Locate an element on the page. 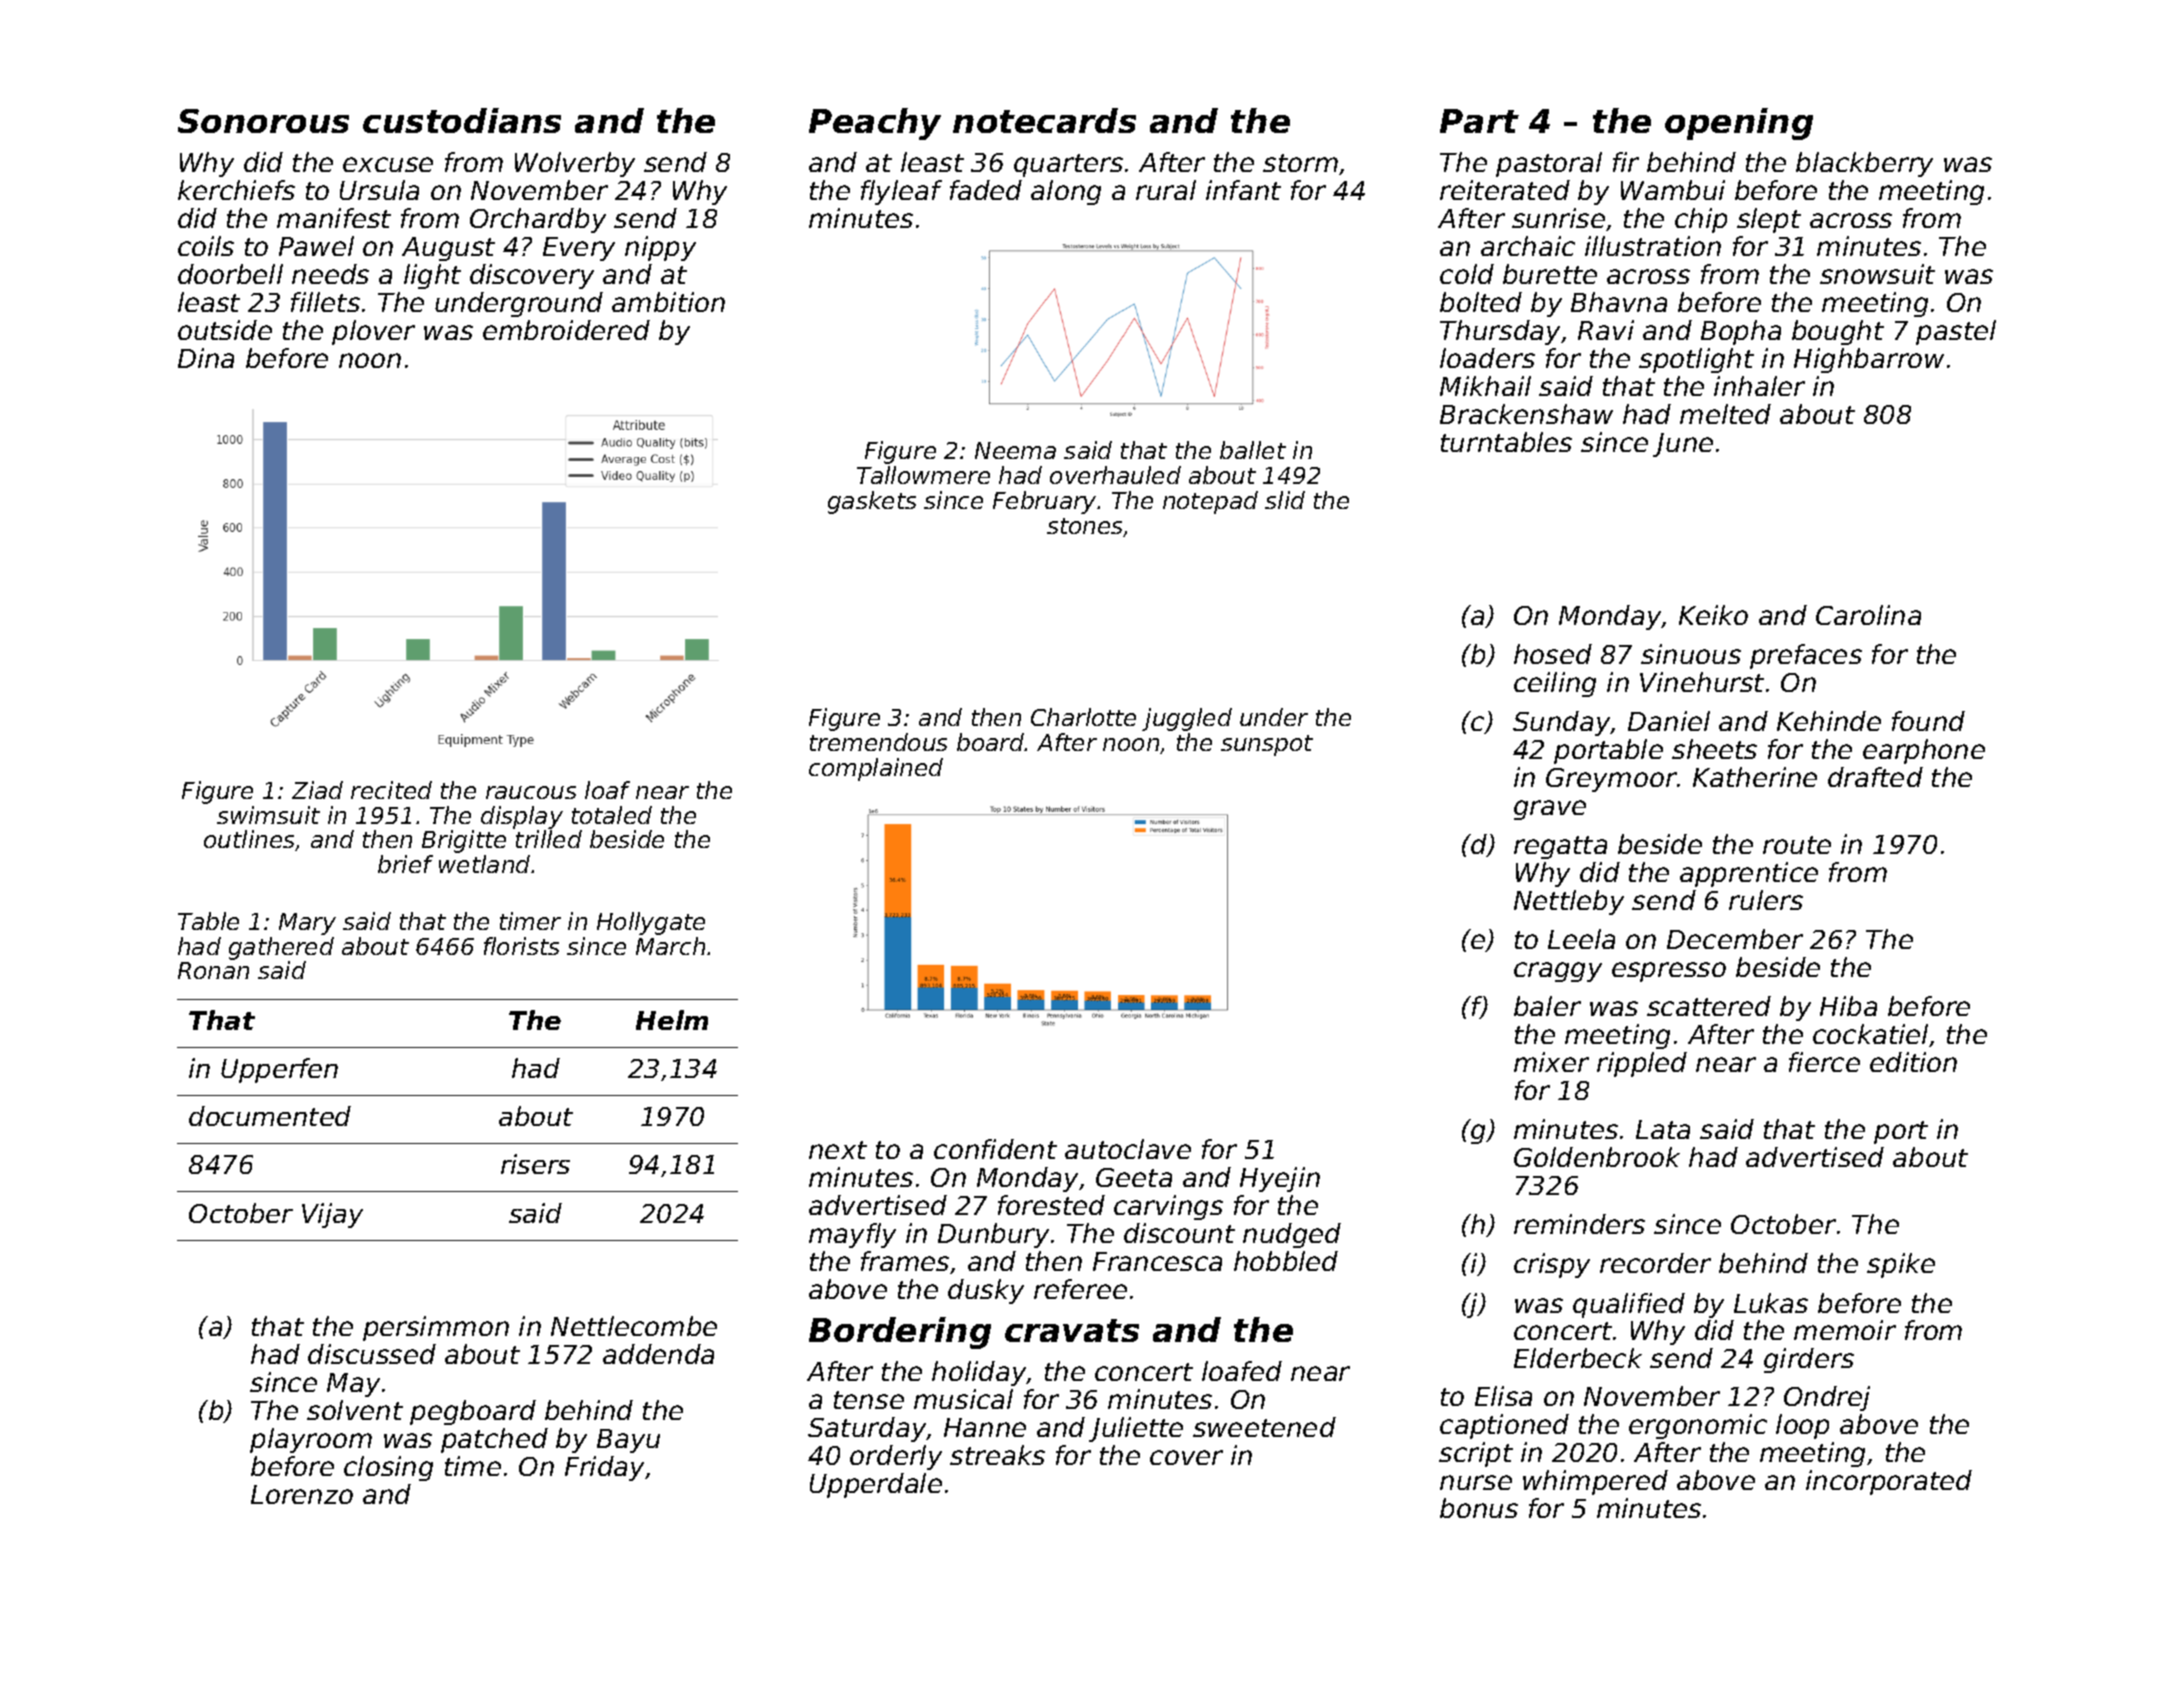 The width and height of the image is (2178, 1683). opening is located at coordinates (1739, 124).
